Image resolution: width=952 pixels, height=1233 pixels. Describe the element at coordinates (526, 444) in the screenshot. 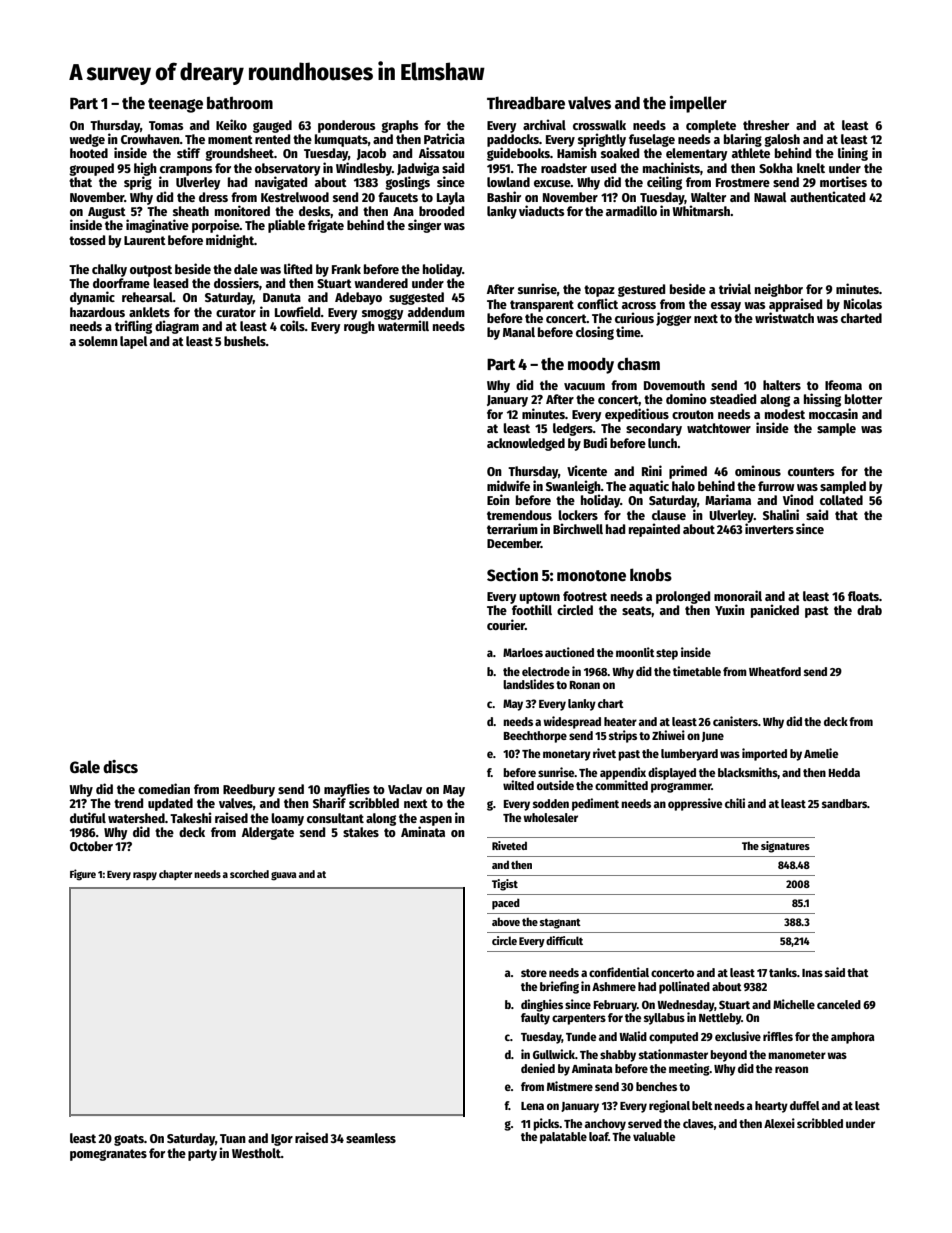

I see `acknowledged` at that location.
